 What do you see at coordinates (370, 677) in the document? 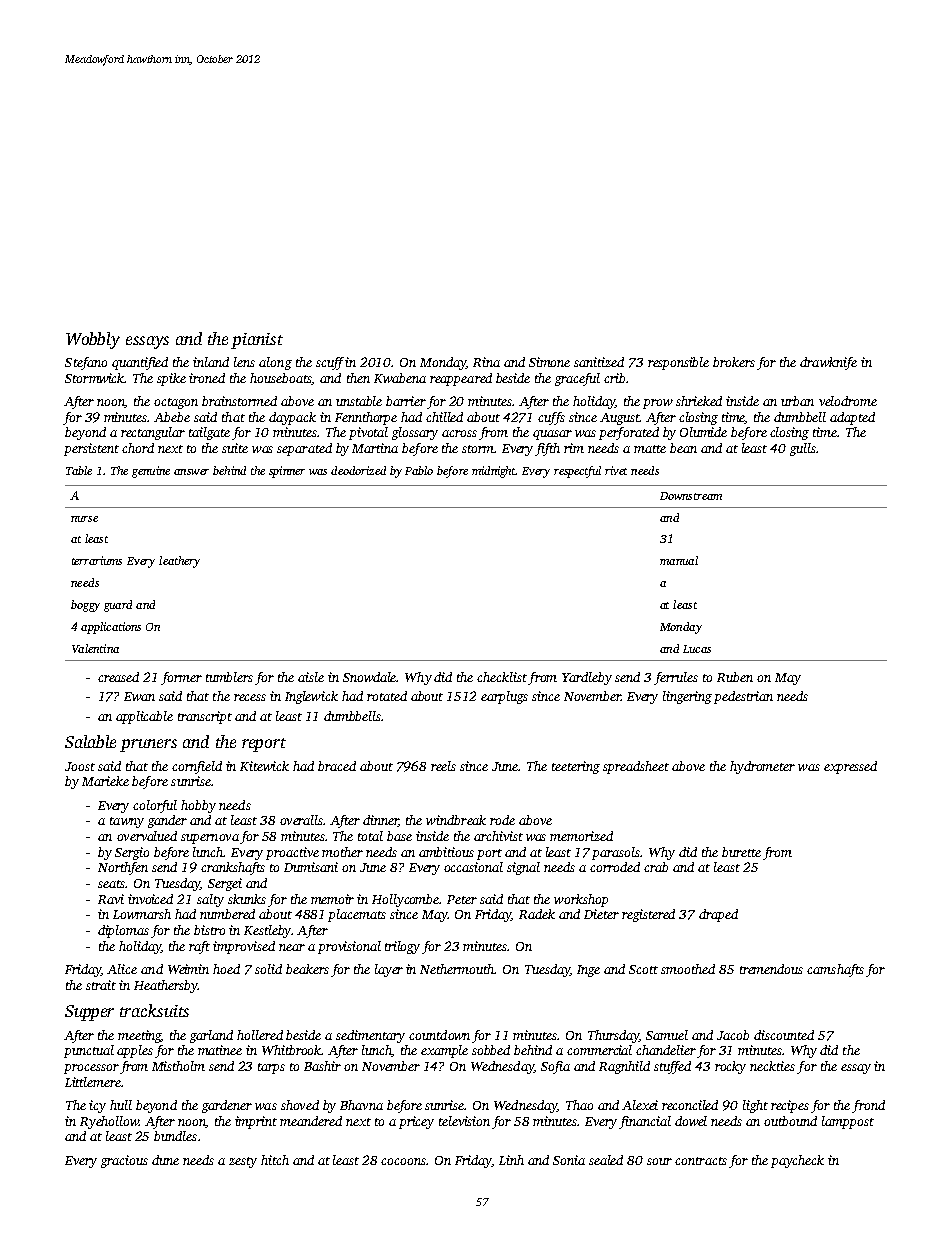
I see `Snowdale` at bounding box center [370, 677].
